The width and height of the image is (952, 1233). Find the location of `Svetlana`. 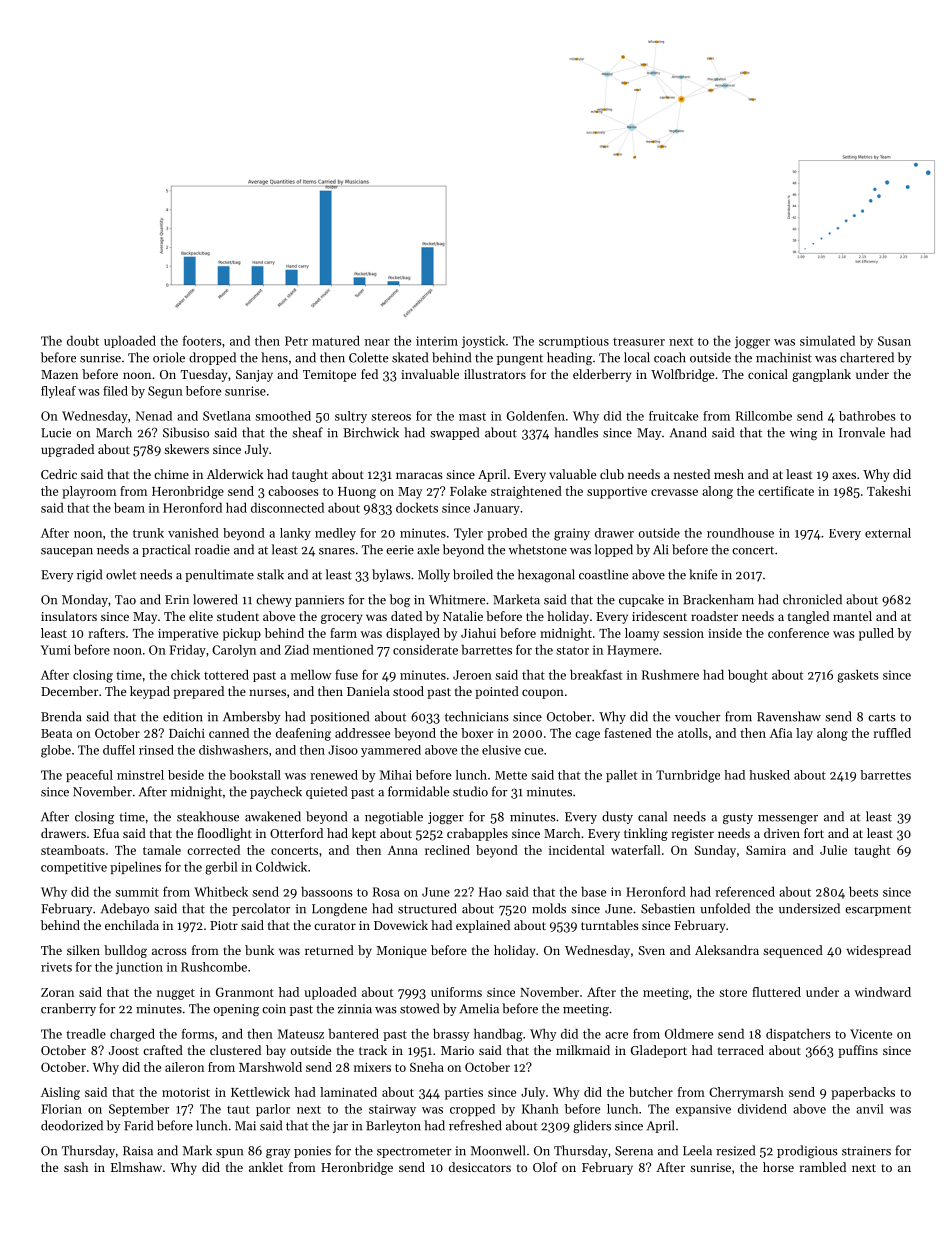

Svetlana is located at coordinates (227, 416).
